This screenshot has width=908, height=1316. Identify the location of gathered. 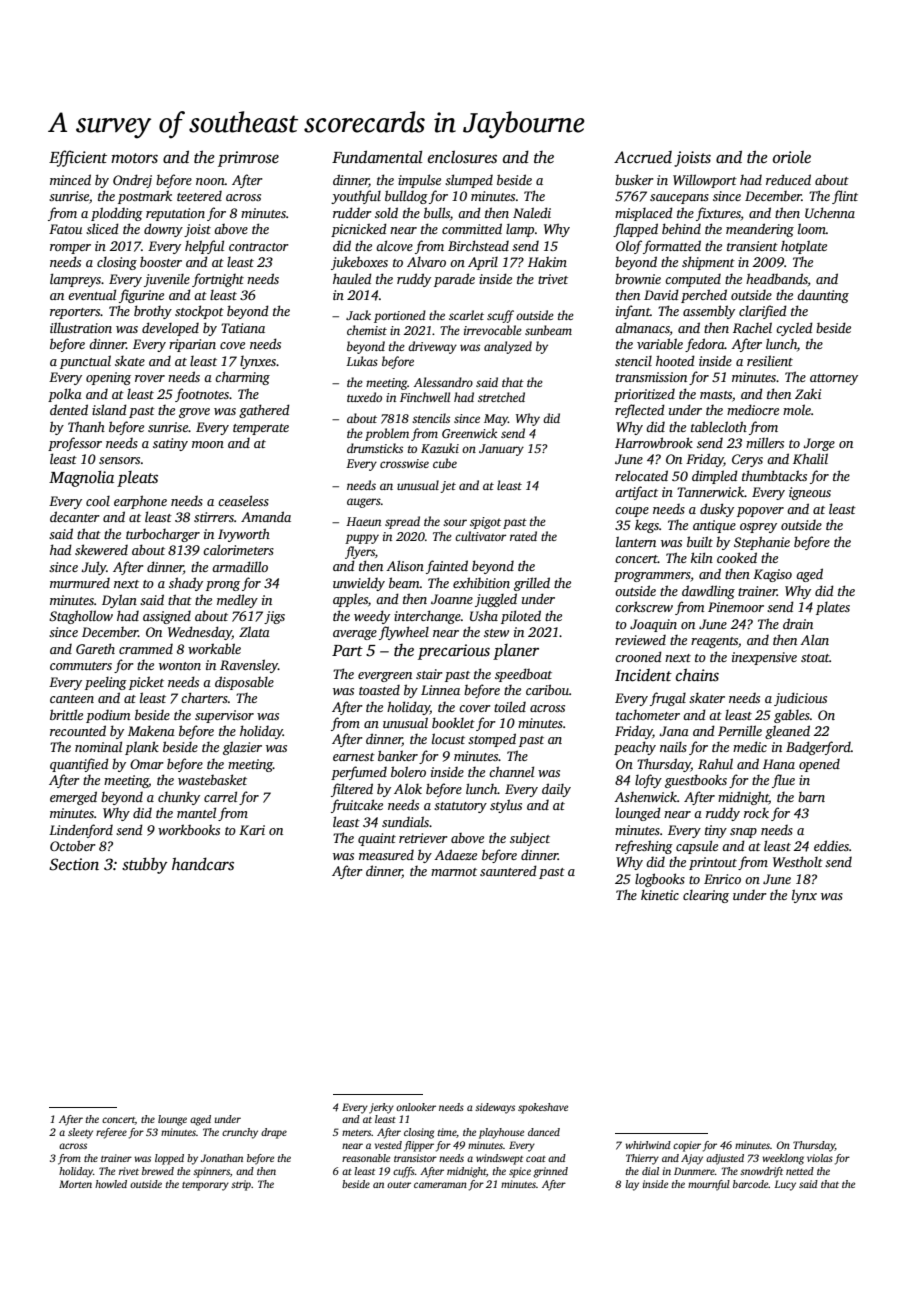
(264, 411).
